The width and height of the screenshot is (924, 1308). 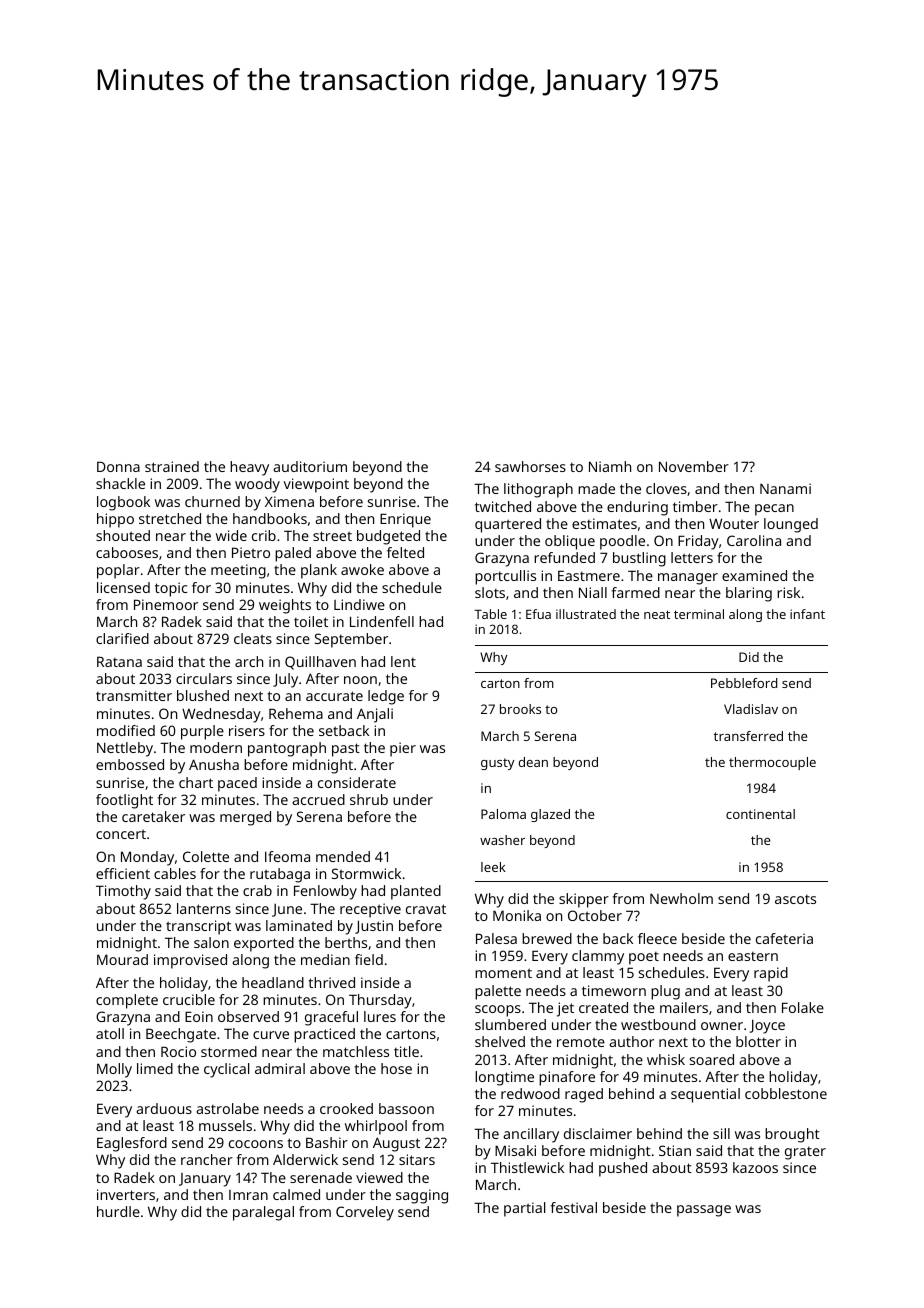 What do you see at coordinates (547, 938) in the screenshot?
I see `brewed` at bounding box center [547, 938].
